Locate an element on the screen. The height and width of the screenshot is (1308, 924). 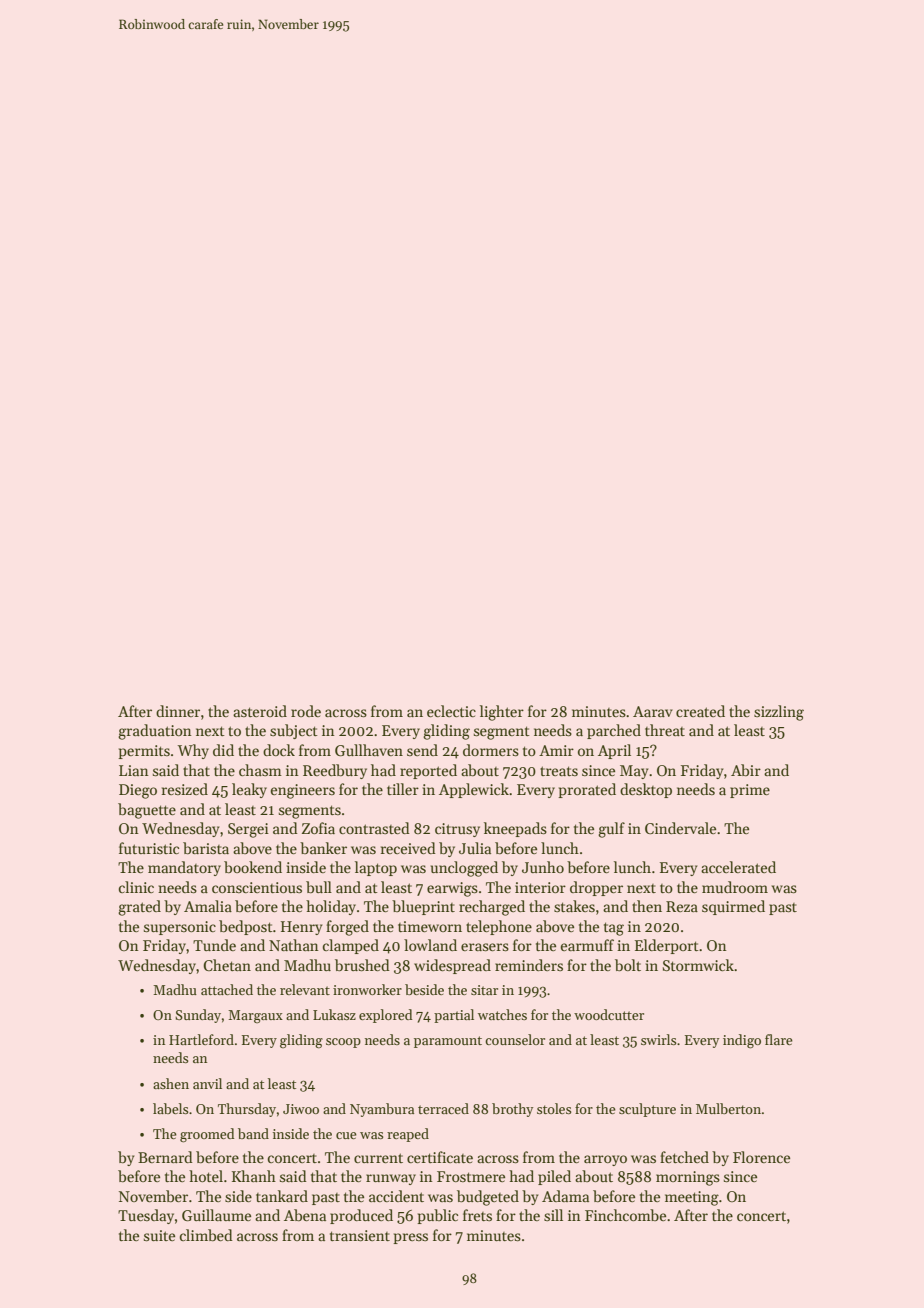
resized is located at coordinates (185, 789).
